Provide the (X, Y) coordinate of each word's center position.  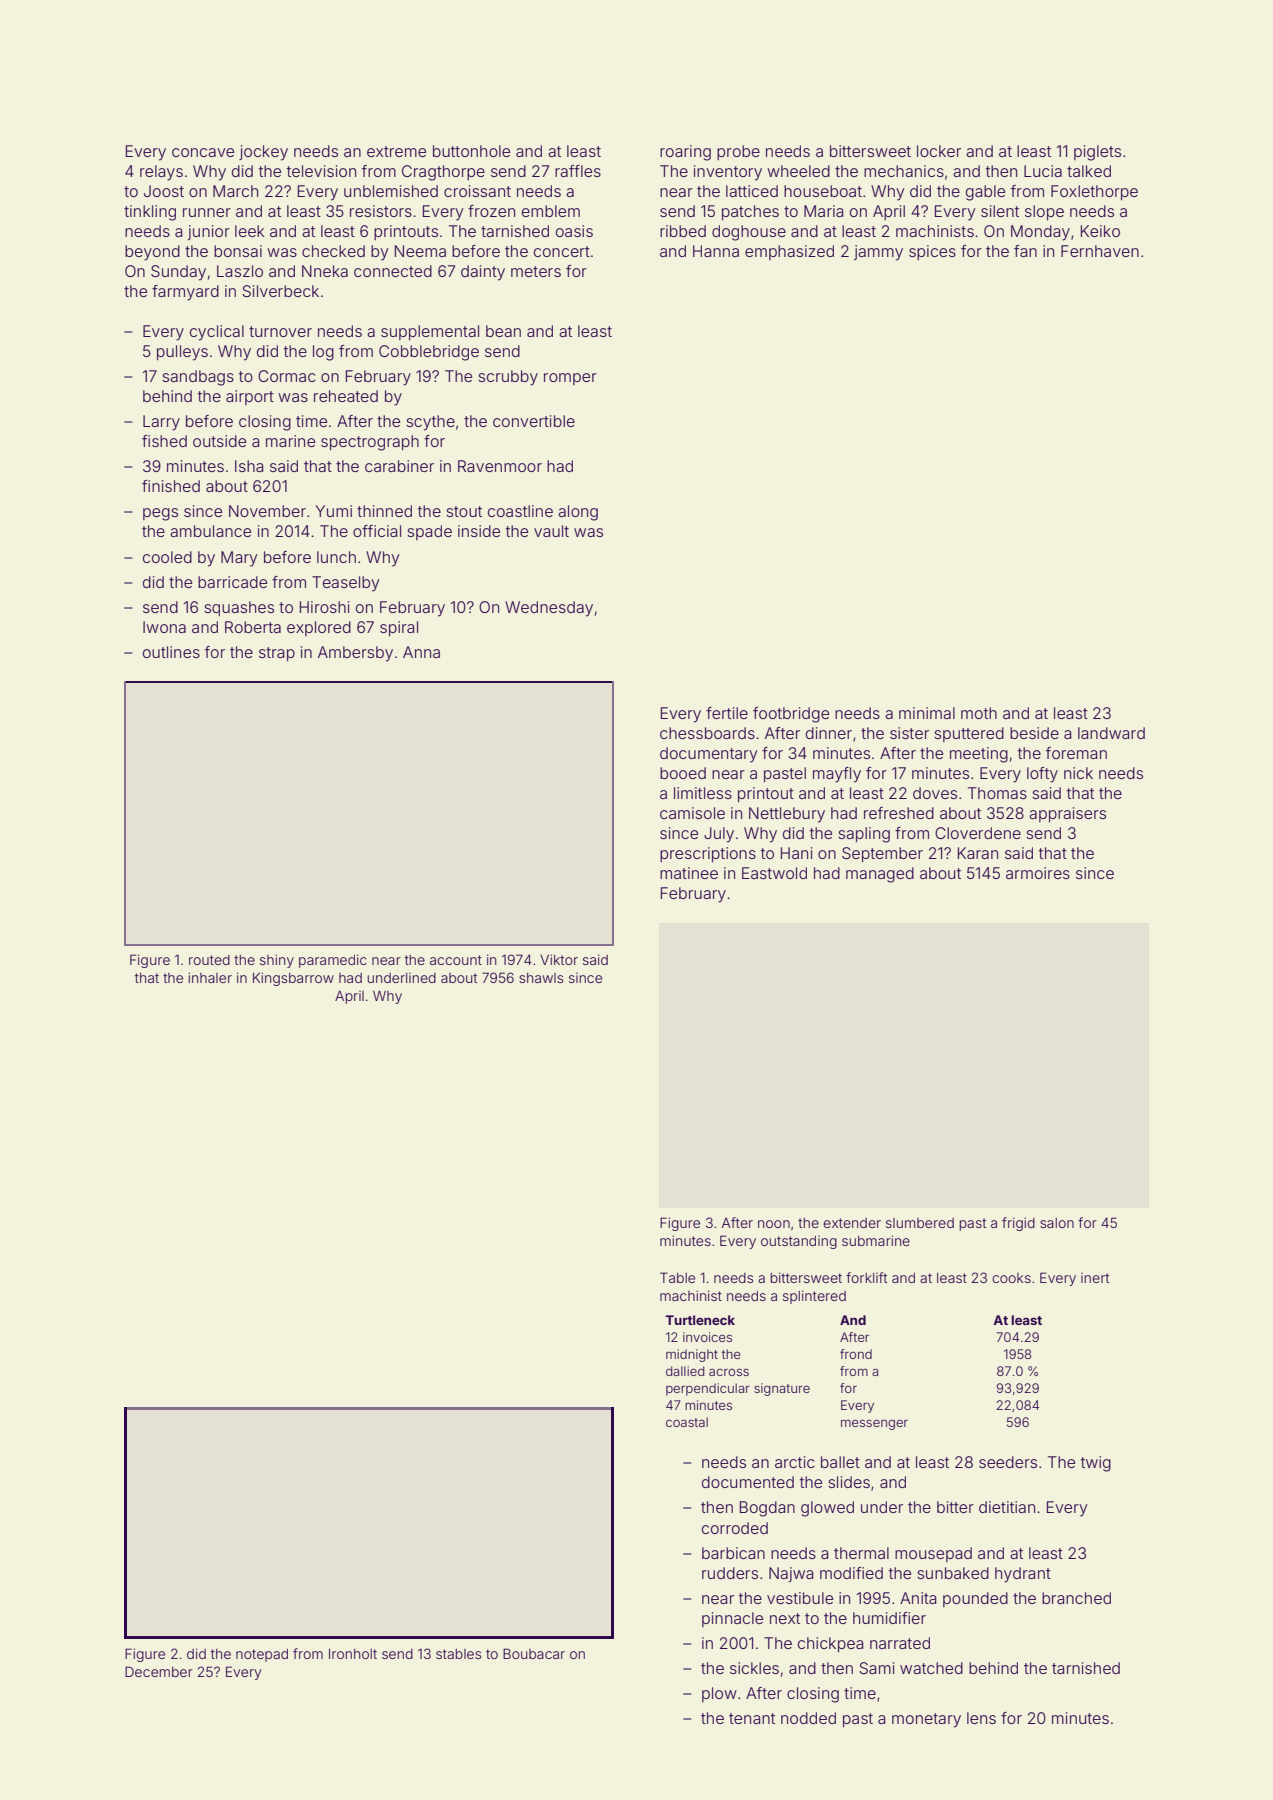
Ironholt (353, 1654)
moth (979, 713)
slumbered (920, 1223)
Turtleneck (700, 1320)
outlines (171, 652)
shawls (541, 978)
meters (536, 271)
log (323, 353)
